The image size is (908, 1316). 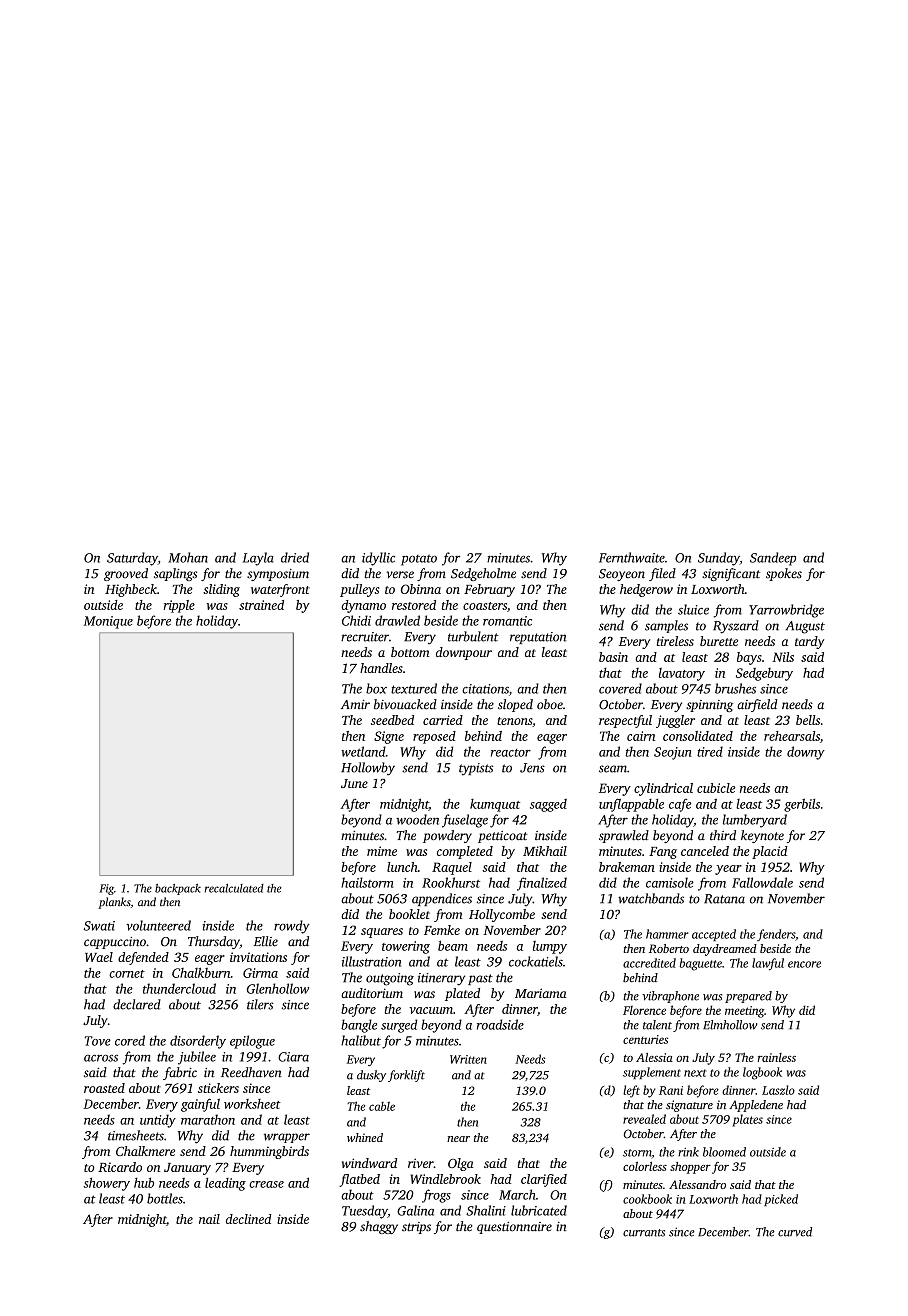 I want to click on Galina, so click(x=415, y=1210).
